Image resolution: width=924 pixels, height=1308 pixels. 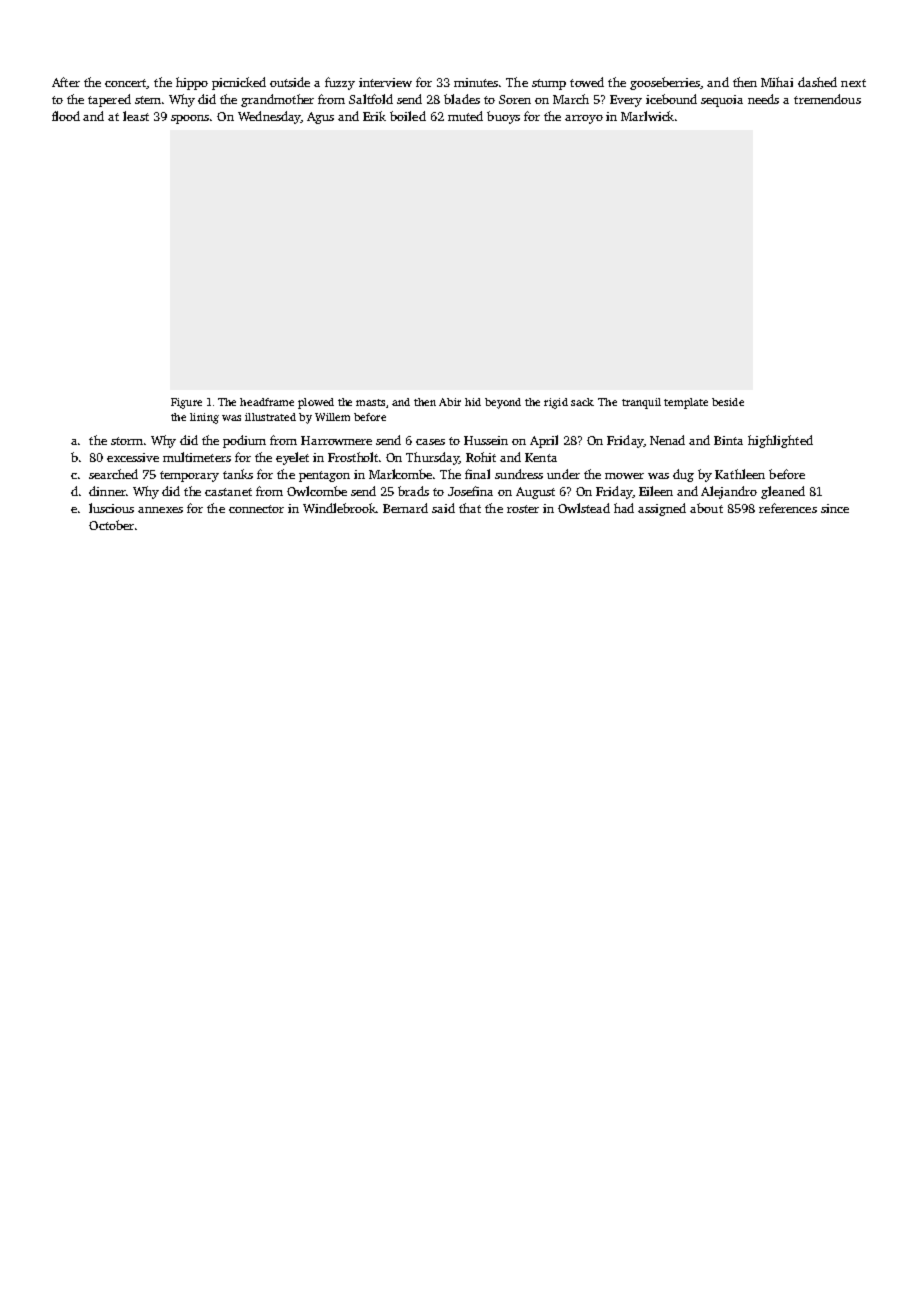 What do you see at coordinates (686, 403) in the screenshot?
I see `template` at bounding box center [686, 403].
